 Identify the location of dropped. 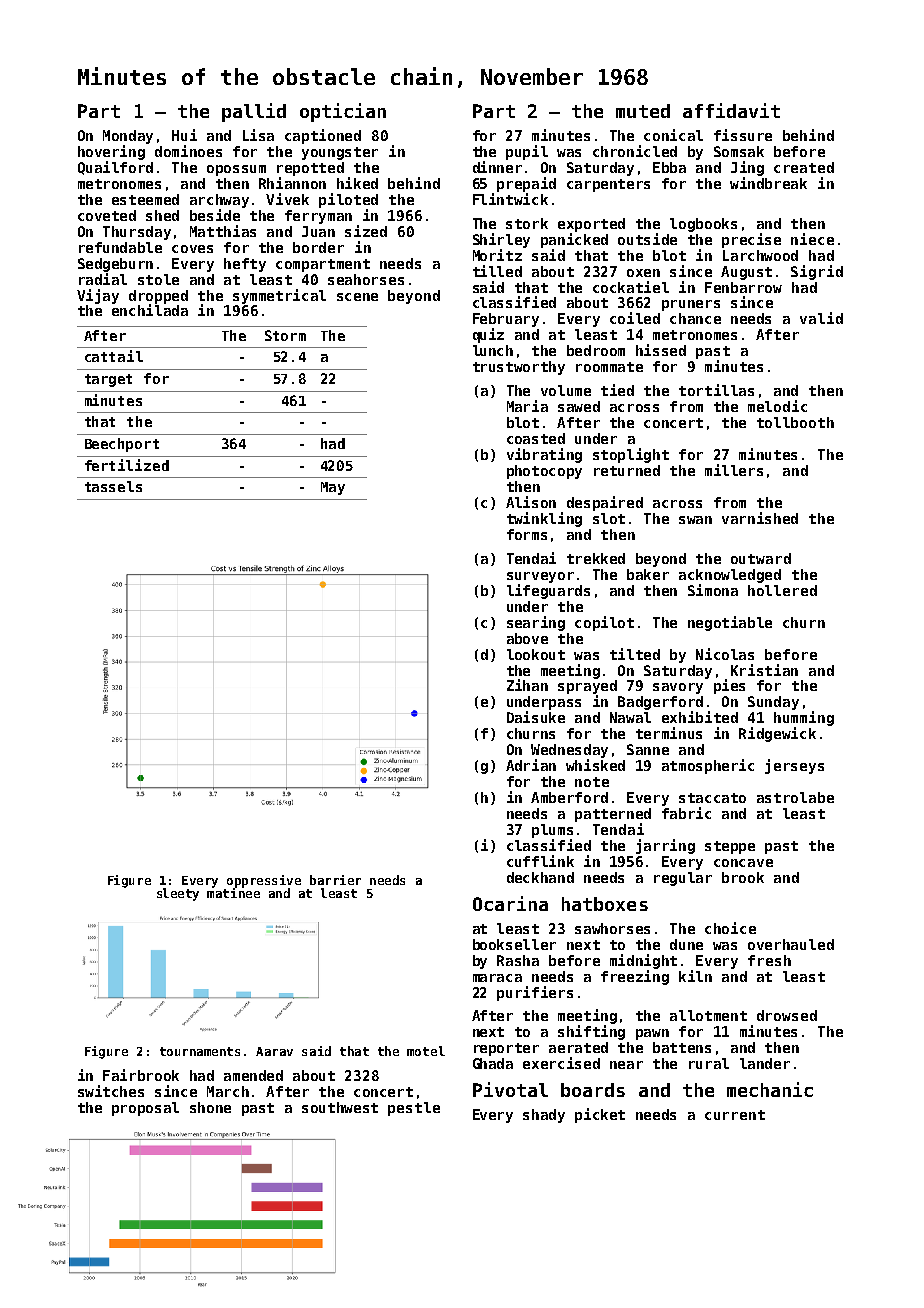
(158, 297).
